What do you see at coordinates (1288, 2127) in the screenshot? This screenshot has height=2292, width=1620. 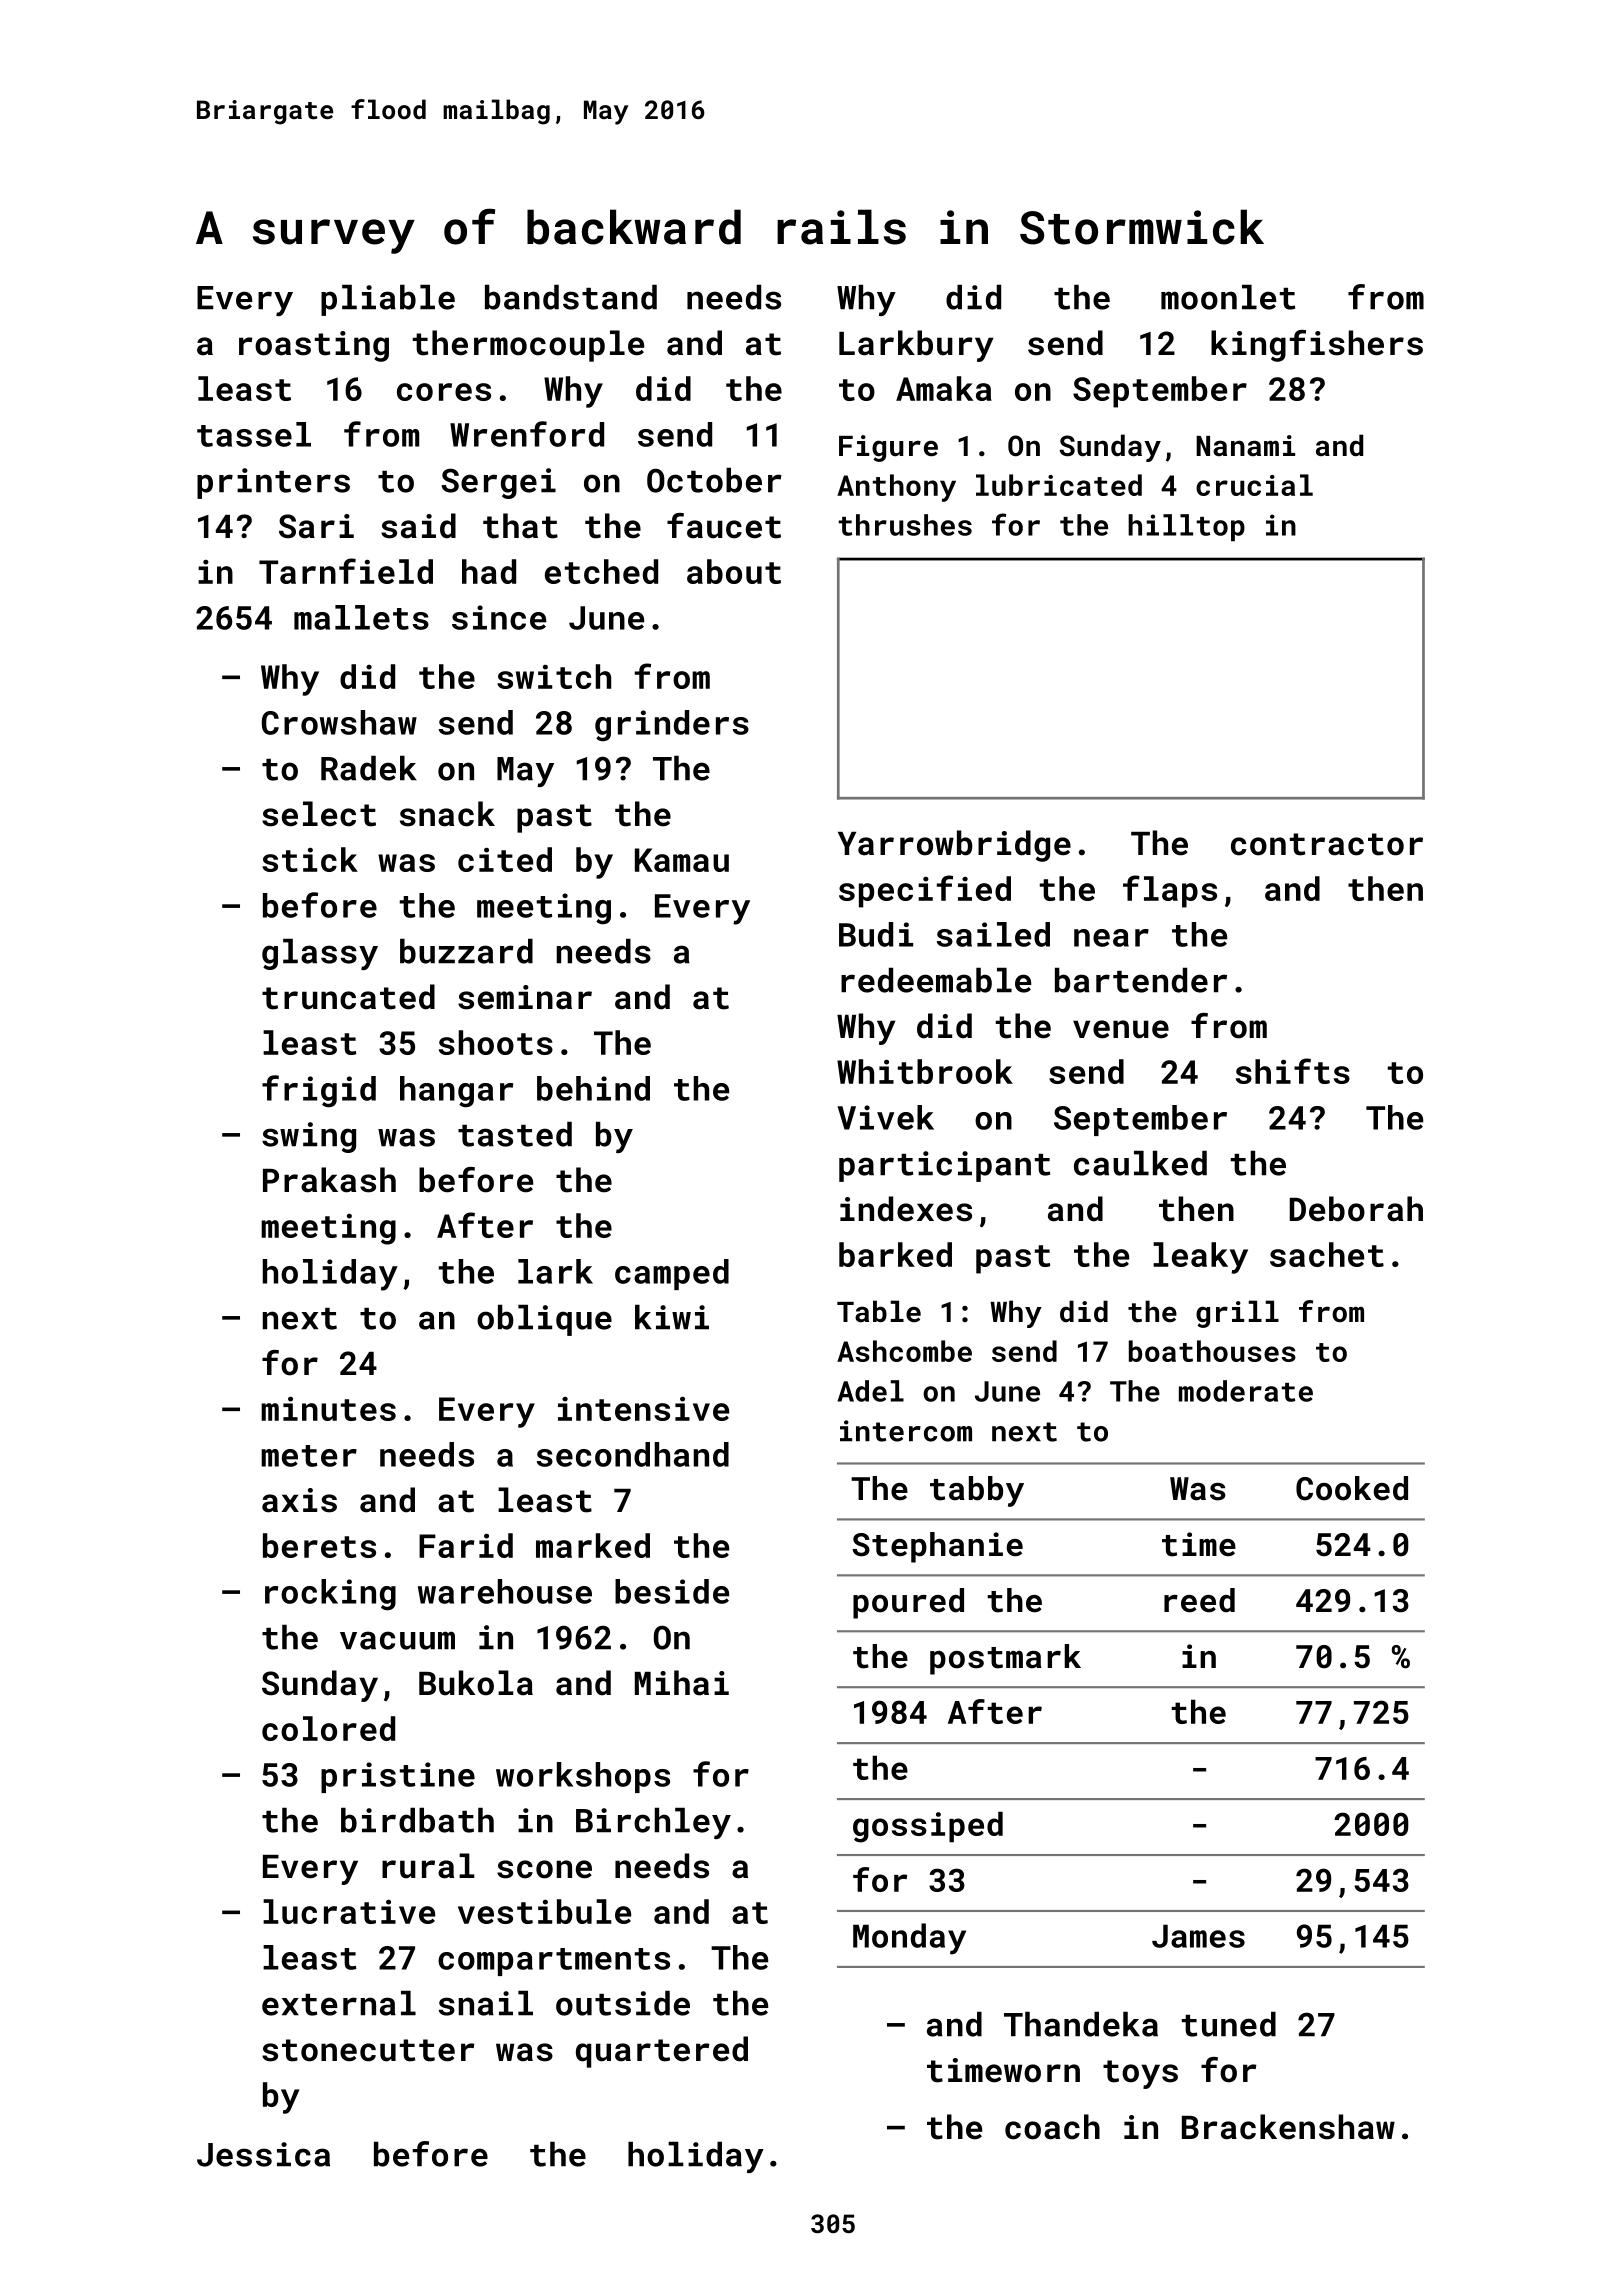 I see `Brackenshaw` at bounding box center [1288, 2127].
